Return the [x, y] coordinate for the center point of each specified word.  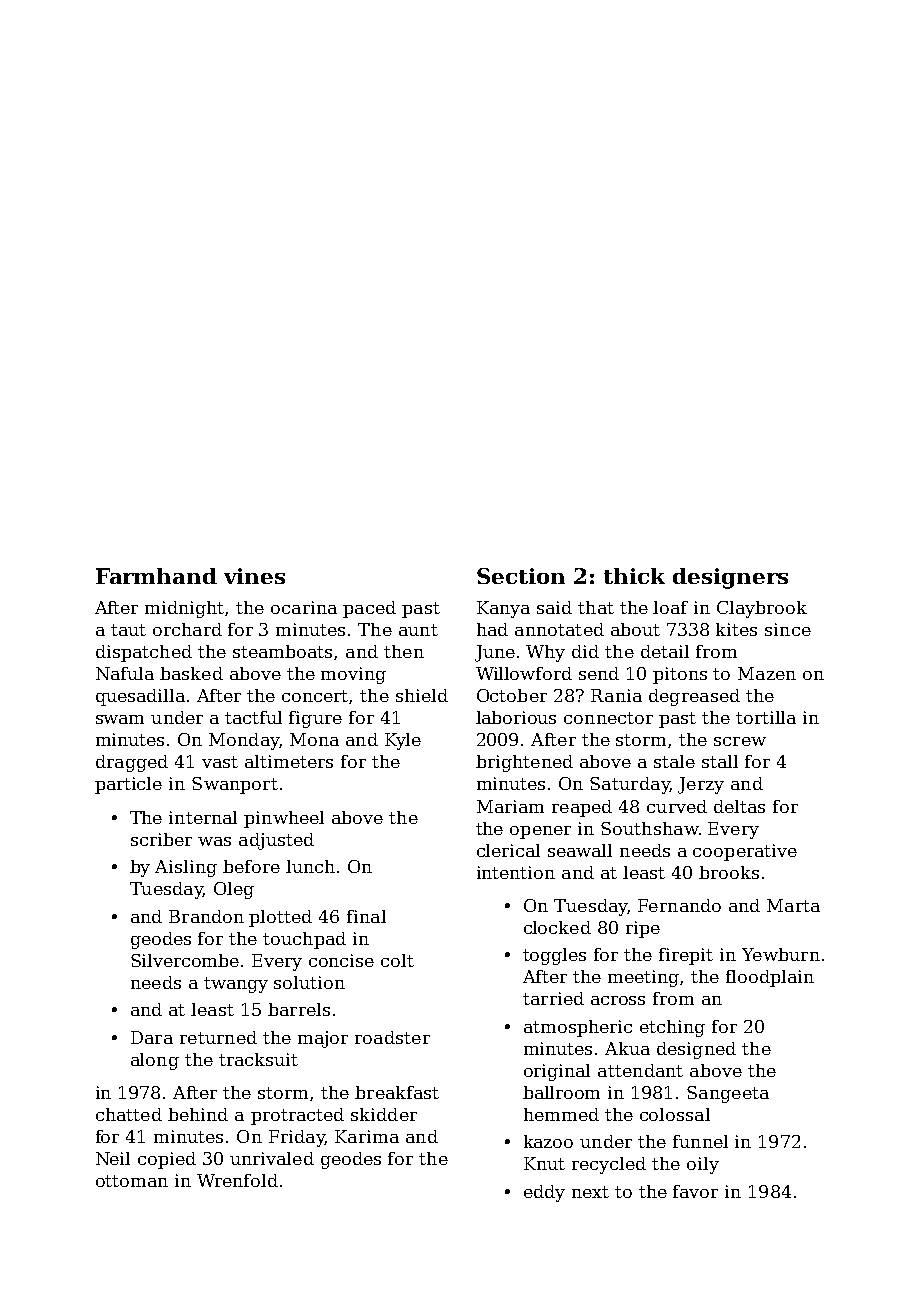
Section [521, 576]
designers [730, 578]
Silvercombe [185, 960]
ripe [643, 929]
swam [120, 719]
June [495, 653]
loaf [670, 607]
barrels [299, 1009]
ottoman [132, 1181]
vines [254, 576]
